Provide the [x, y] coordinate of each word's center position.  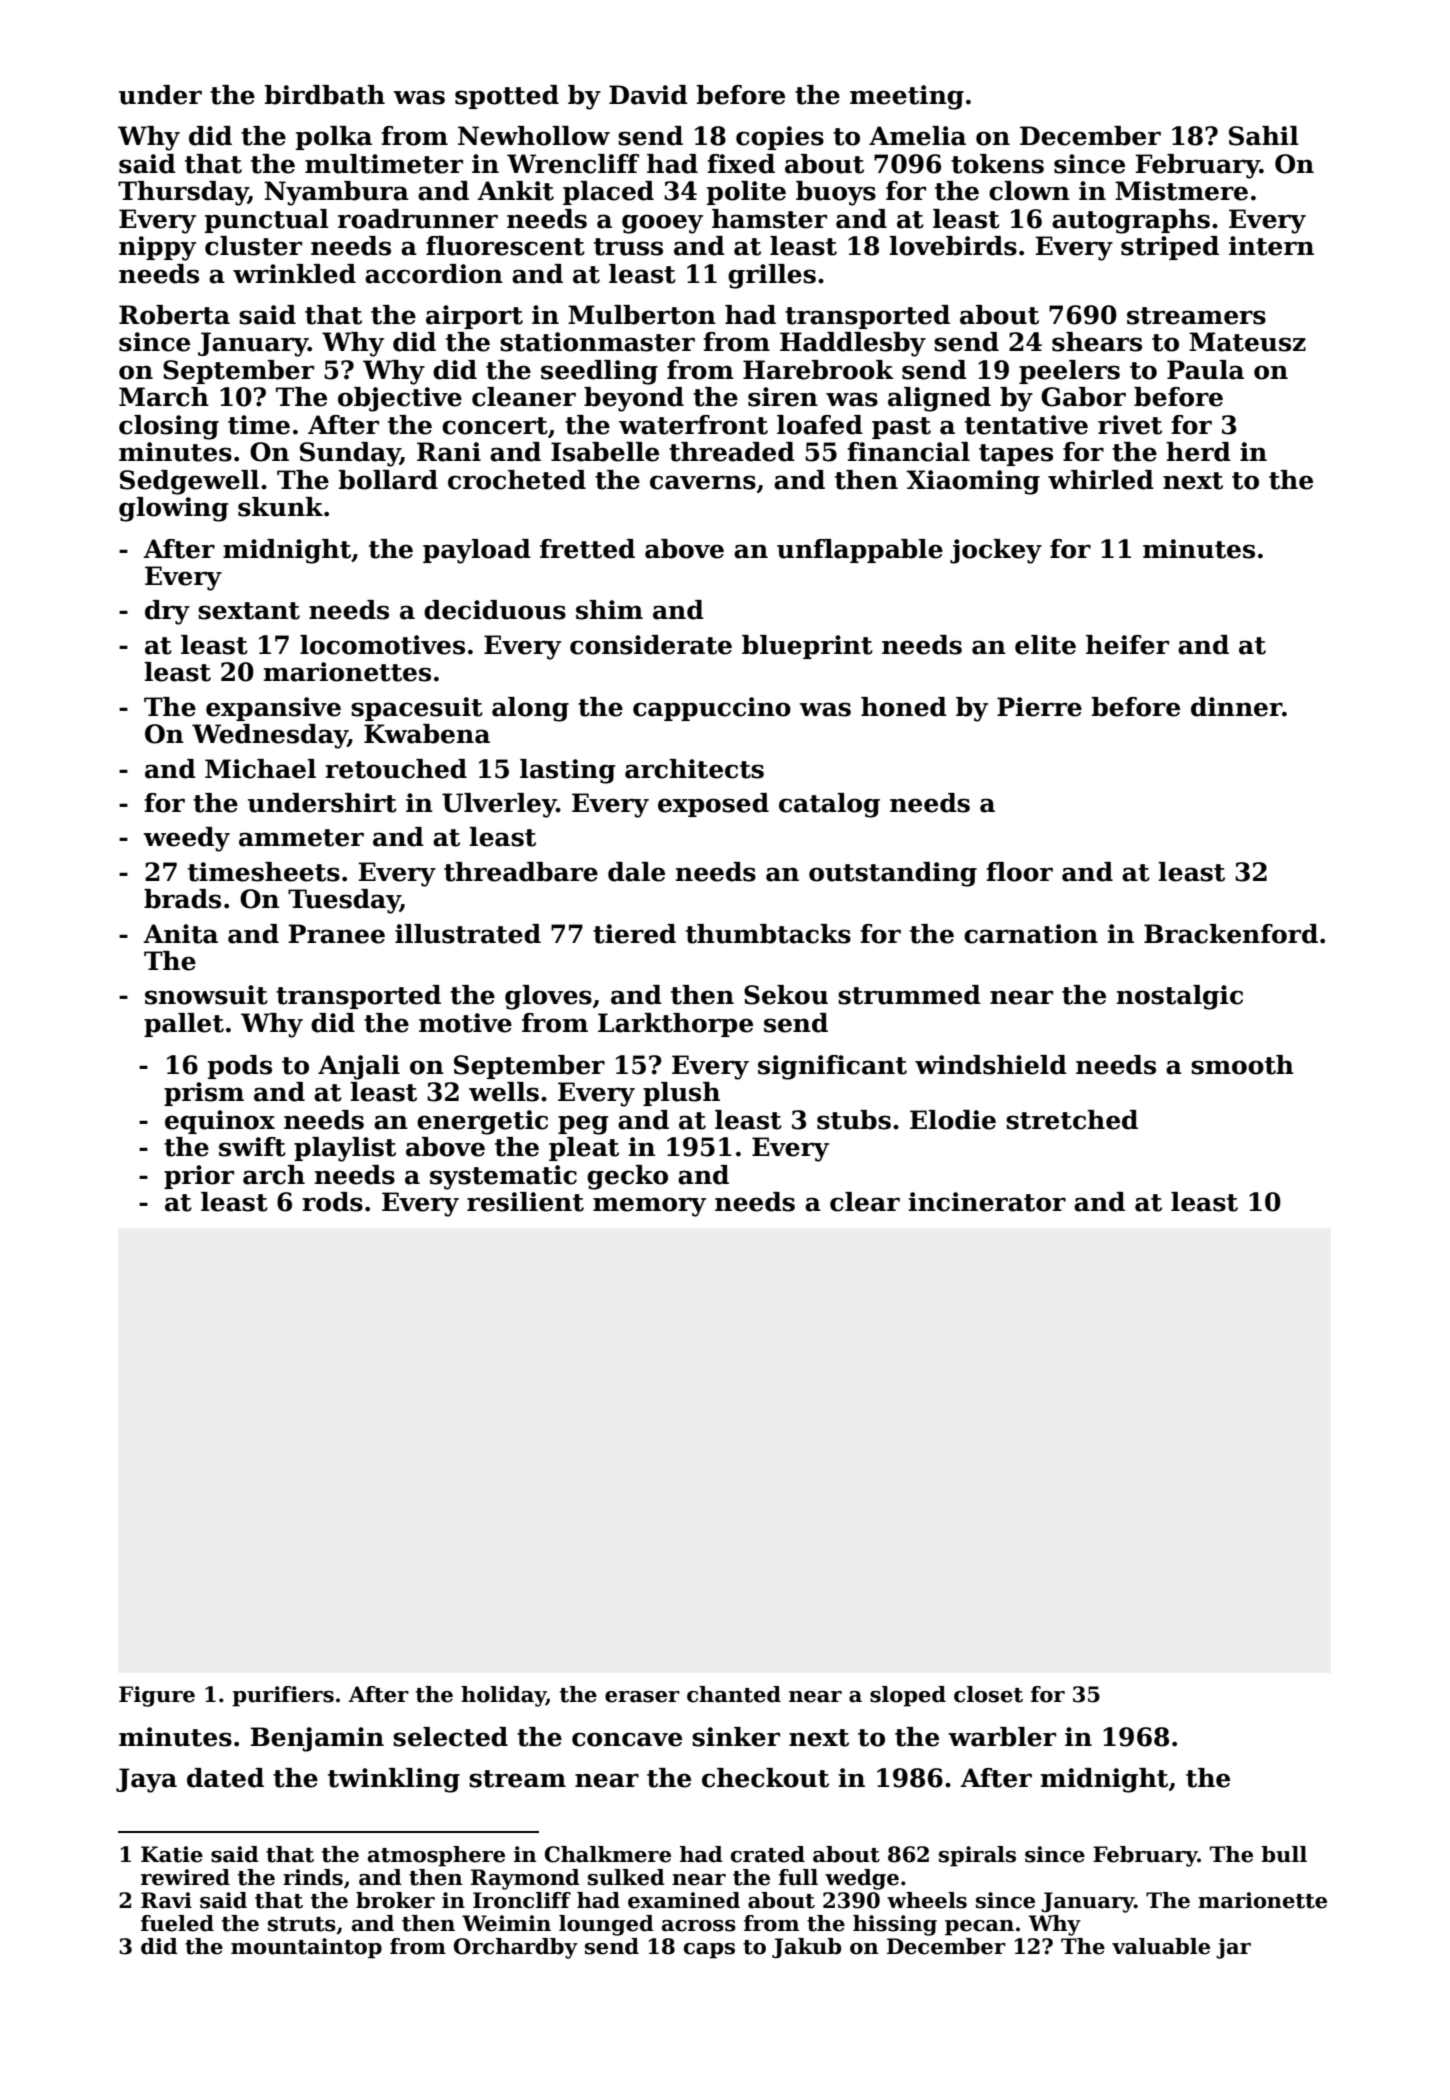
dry [167, 612]
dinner [1236, 707]
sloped [908, 1696]
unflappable [860, 551]
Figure [157, 1696]
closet [988, 1694]
